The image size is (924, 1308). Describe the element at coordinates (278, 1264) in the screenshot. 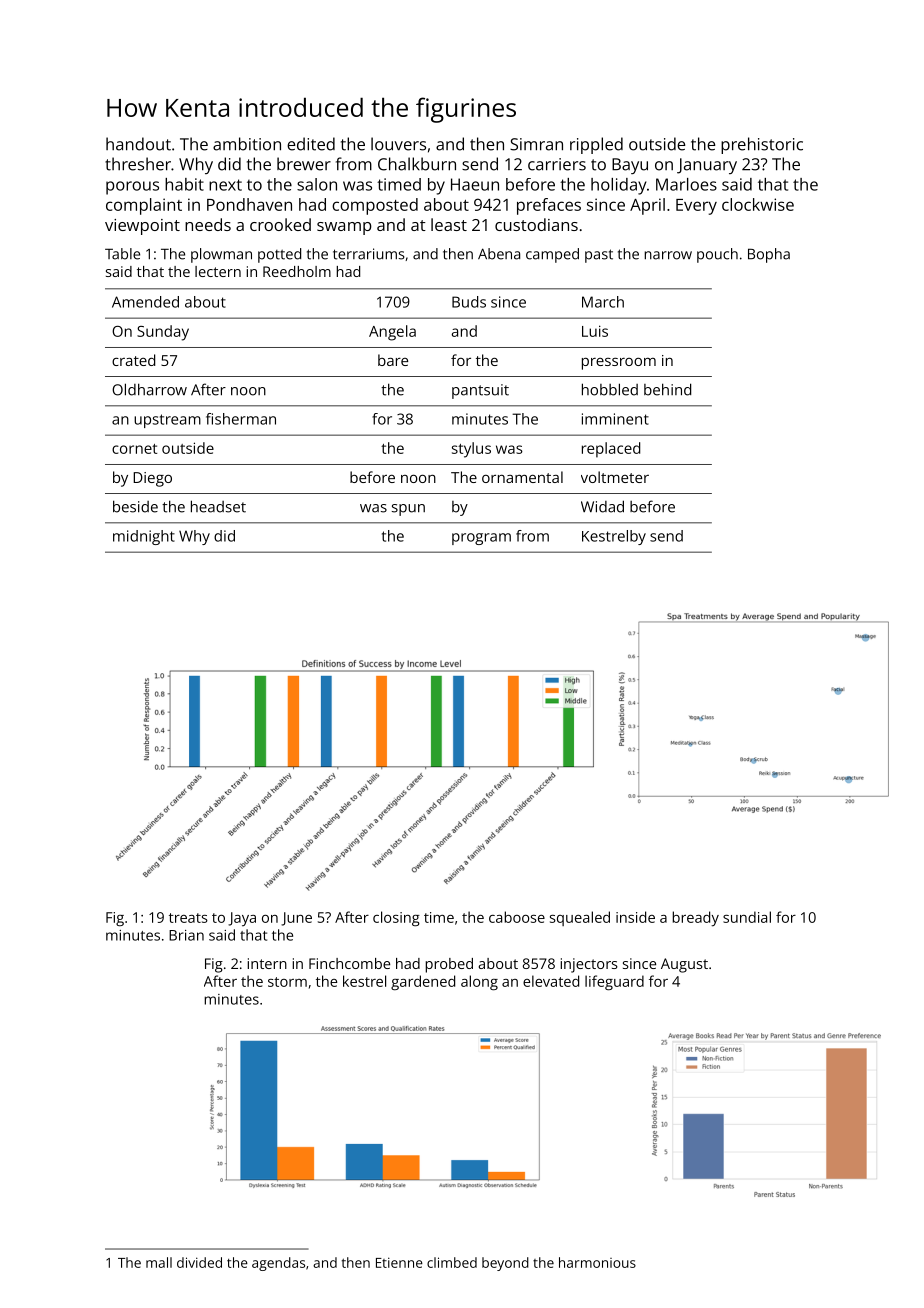

I see `agendas` at that location.
